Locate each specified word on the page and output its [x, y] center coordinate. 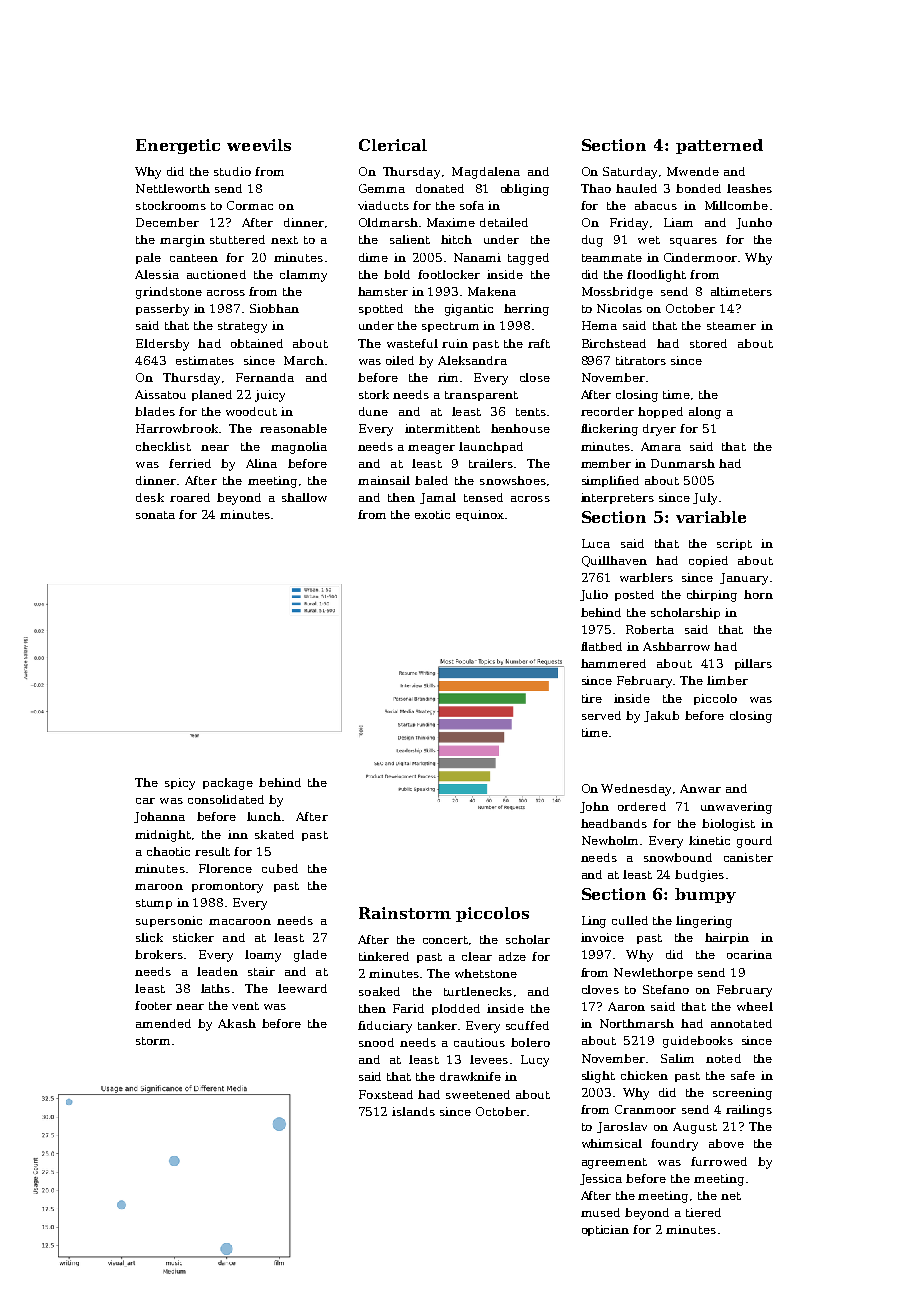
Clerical [393, 145]
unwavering [736, 808]
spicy [180, 784]
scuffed [527, 1025]
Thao [596, 188]
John [594, 807]
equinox [480, 515]
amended [163, 1023]
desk [150, 497]
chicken [644, 1075]
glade [310, 956]
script [734, 544]
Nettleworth [173, 188]
